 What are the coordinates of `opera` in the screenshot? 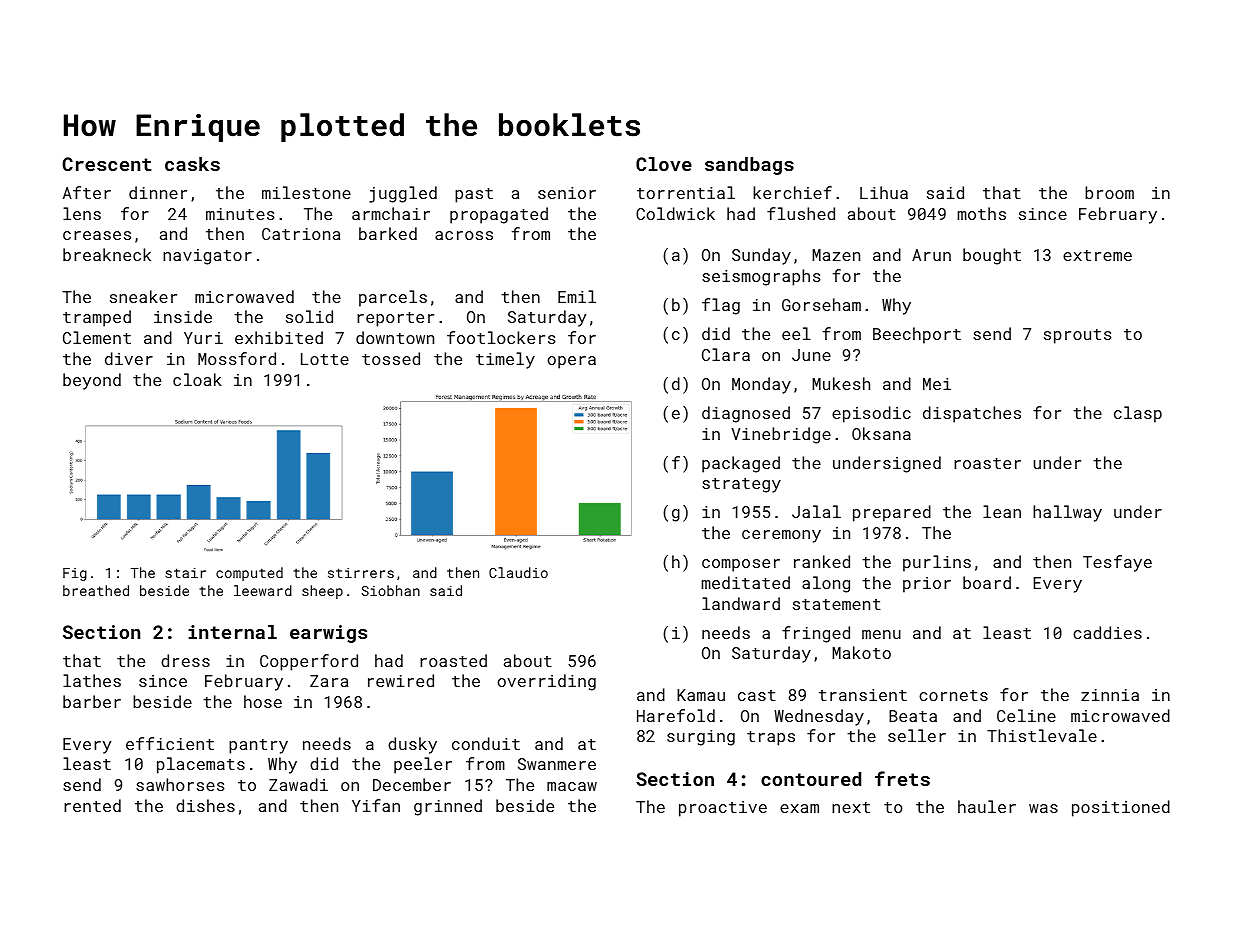 It's located at (572, 362).
